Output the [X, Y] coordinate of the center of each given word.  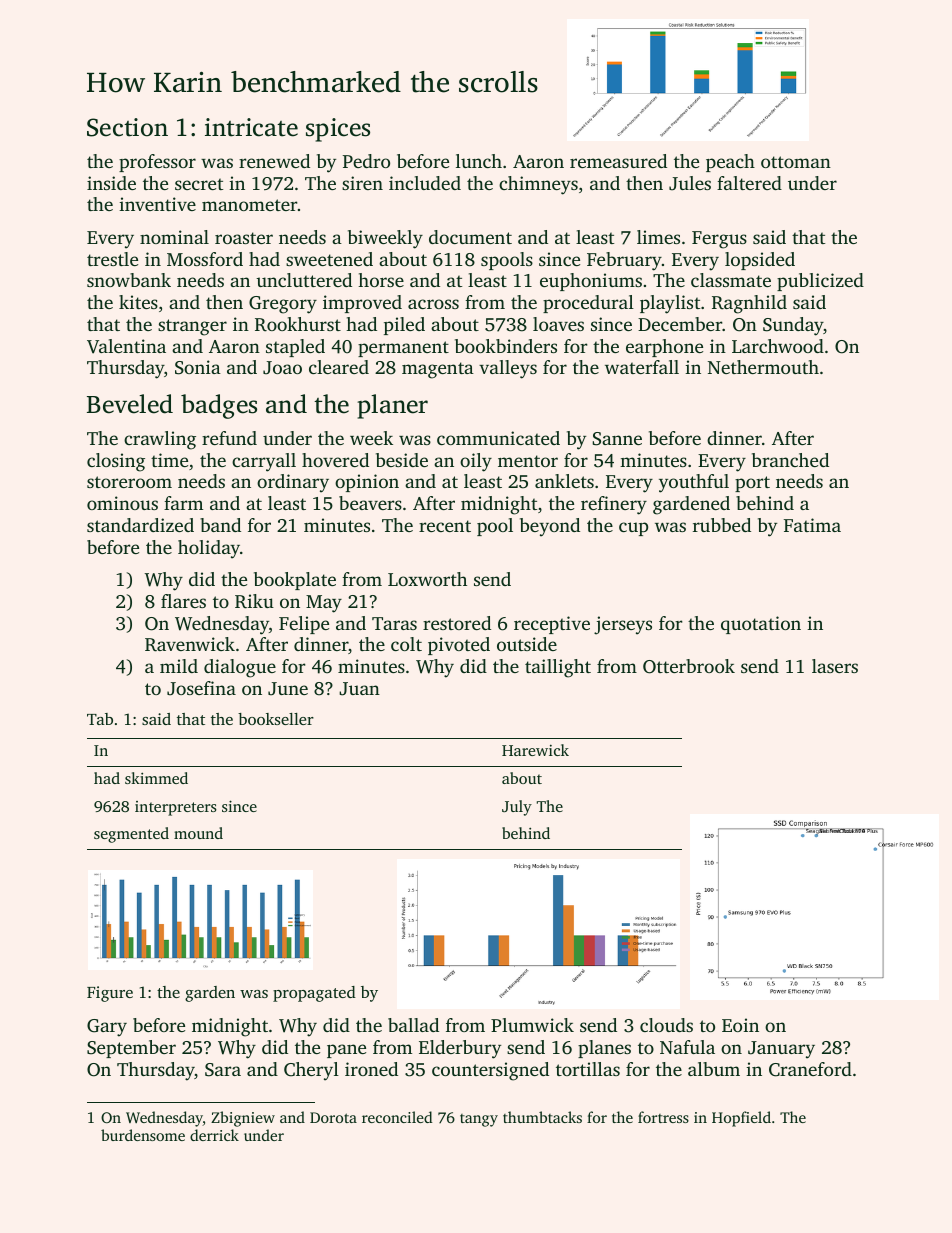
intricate [251, 127]
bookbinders [506, 346]
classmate [731, 280]
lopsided [760, 261]
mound [198, 833]
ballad [413, 1025]
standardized [140, 525]
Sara [223, 1070]
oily [476, 462]
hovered [335, 460]
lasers [835, 666]
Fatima [812, 525]
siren [362, 183]
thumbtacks [542, 1117]
